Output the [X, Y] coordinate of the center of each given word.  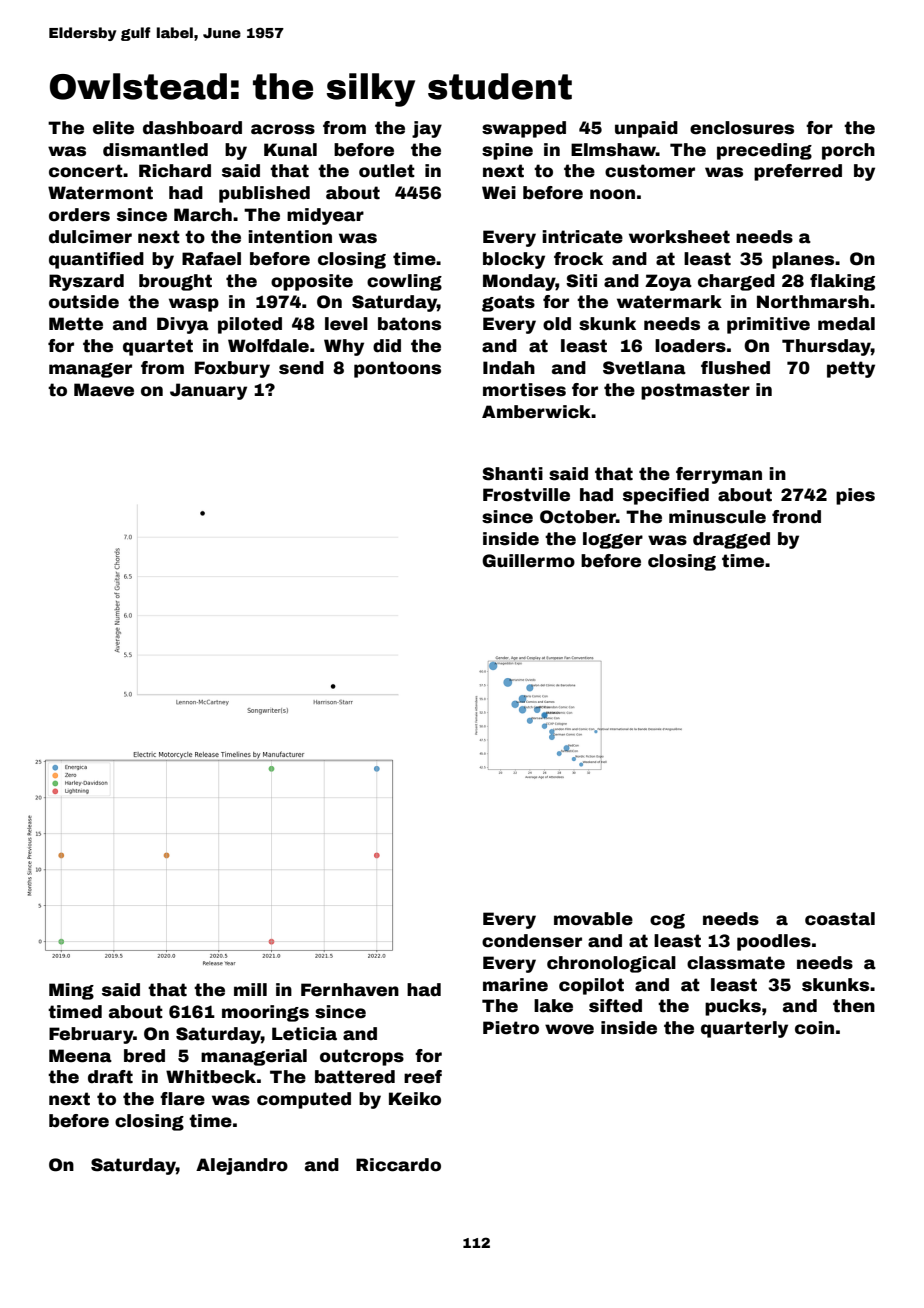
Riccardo [398, 1165]
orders [79, 215]
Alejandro [242, 1166]
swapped [524, 129]
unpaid [646, 129]
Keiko [415, 1099]
